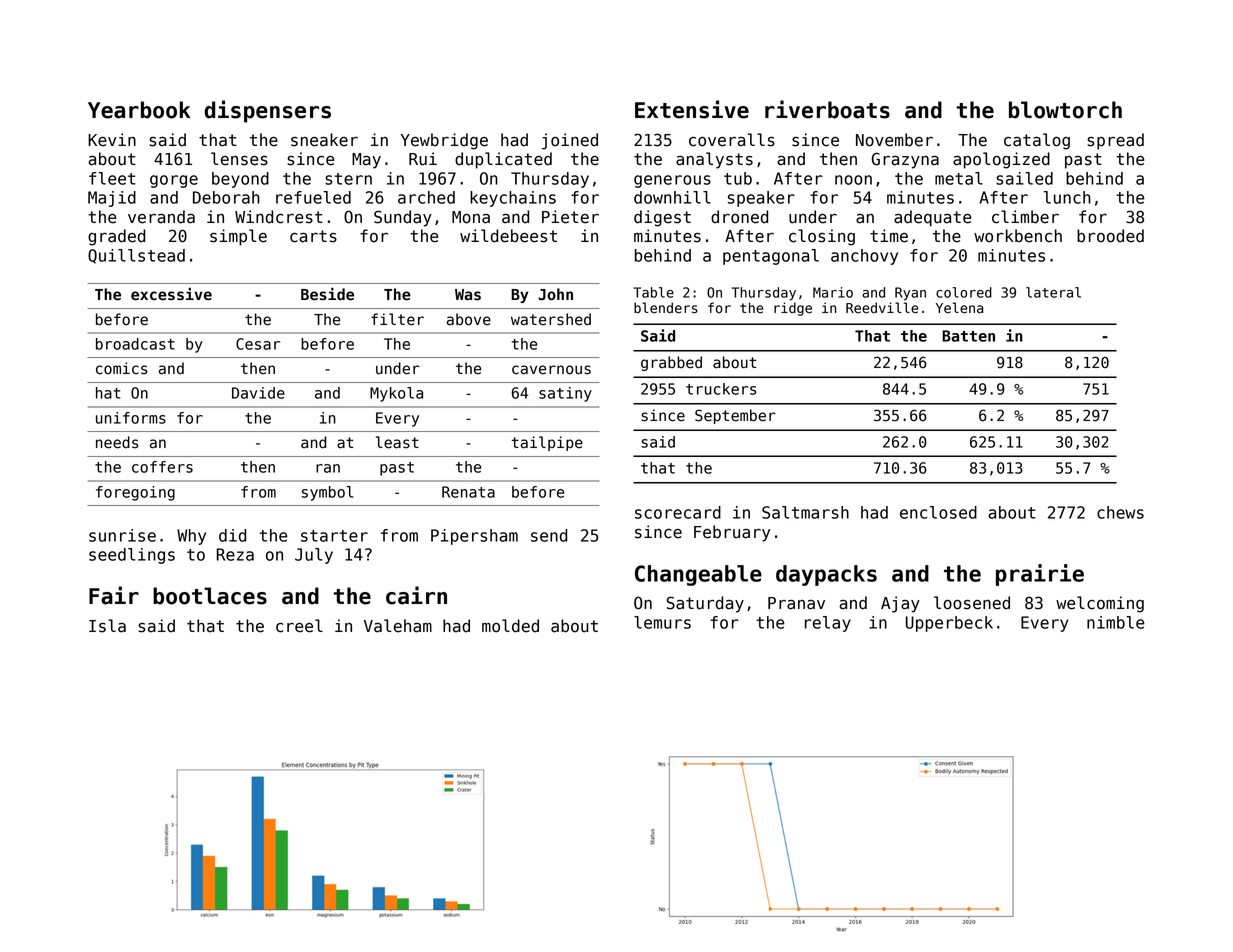  What do you see at coordinates (267, 111) in the page?
I see `dispensers` at bounding box center [267, 111].
